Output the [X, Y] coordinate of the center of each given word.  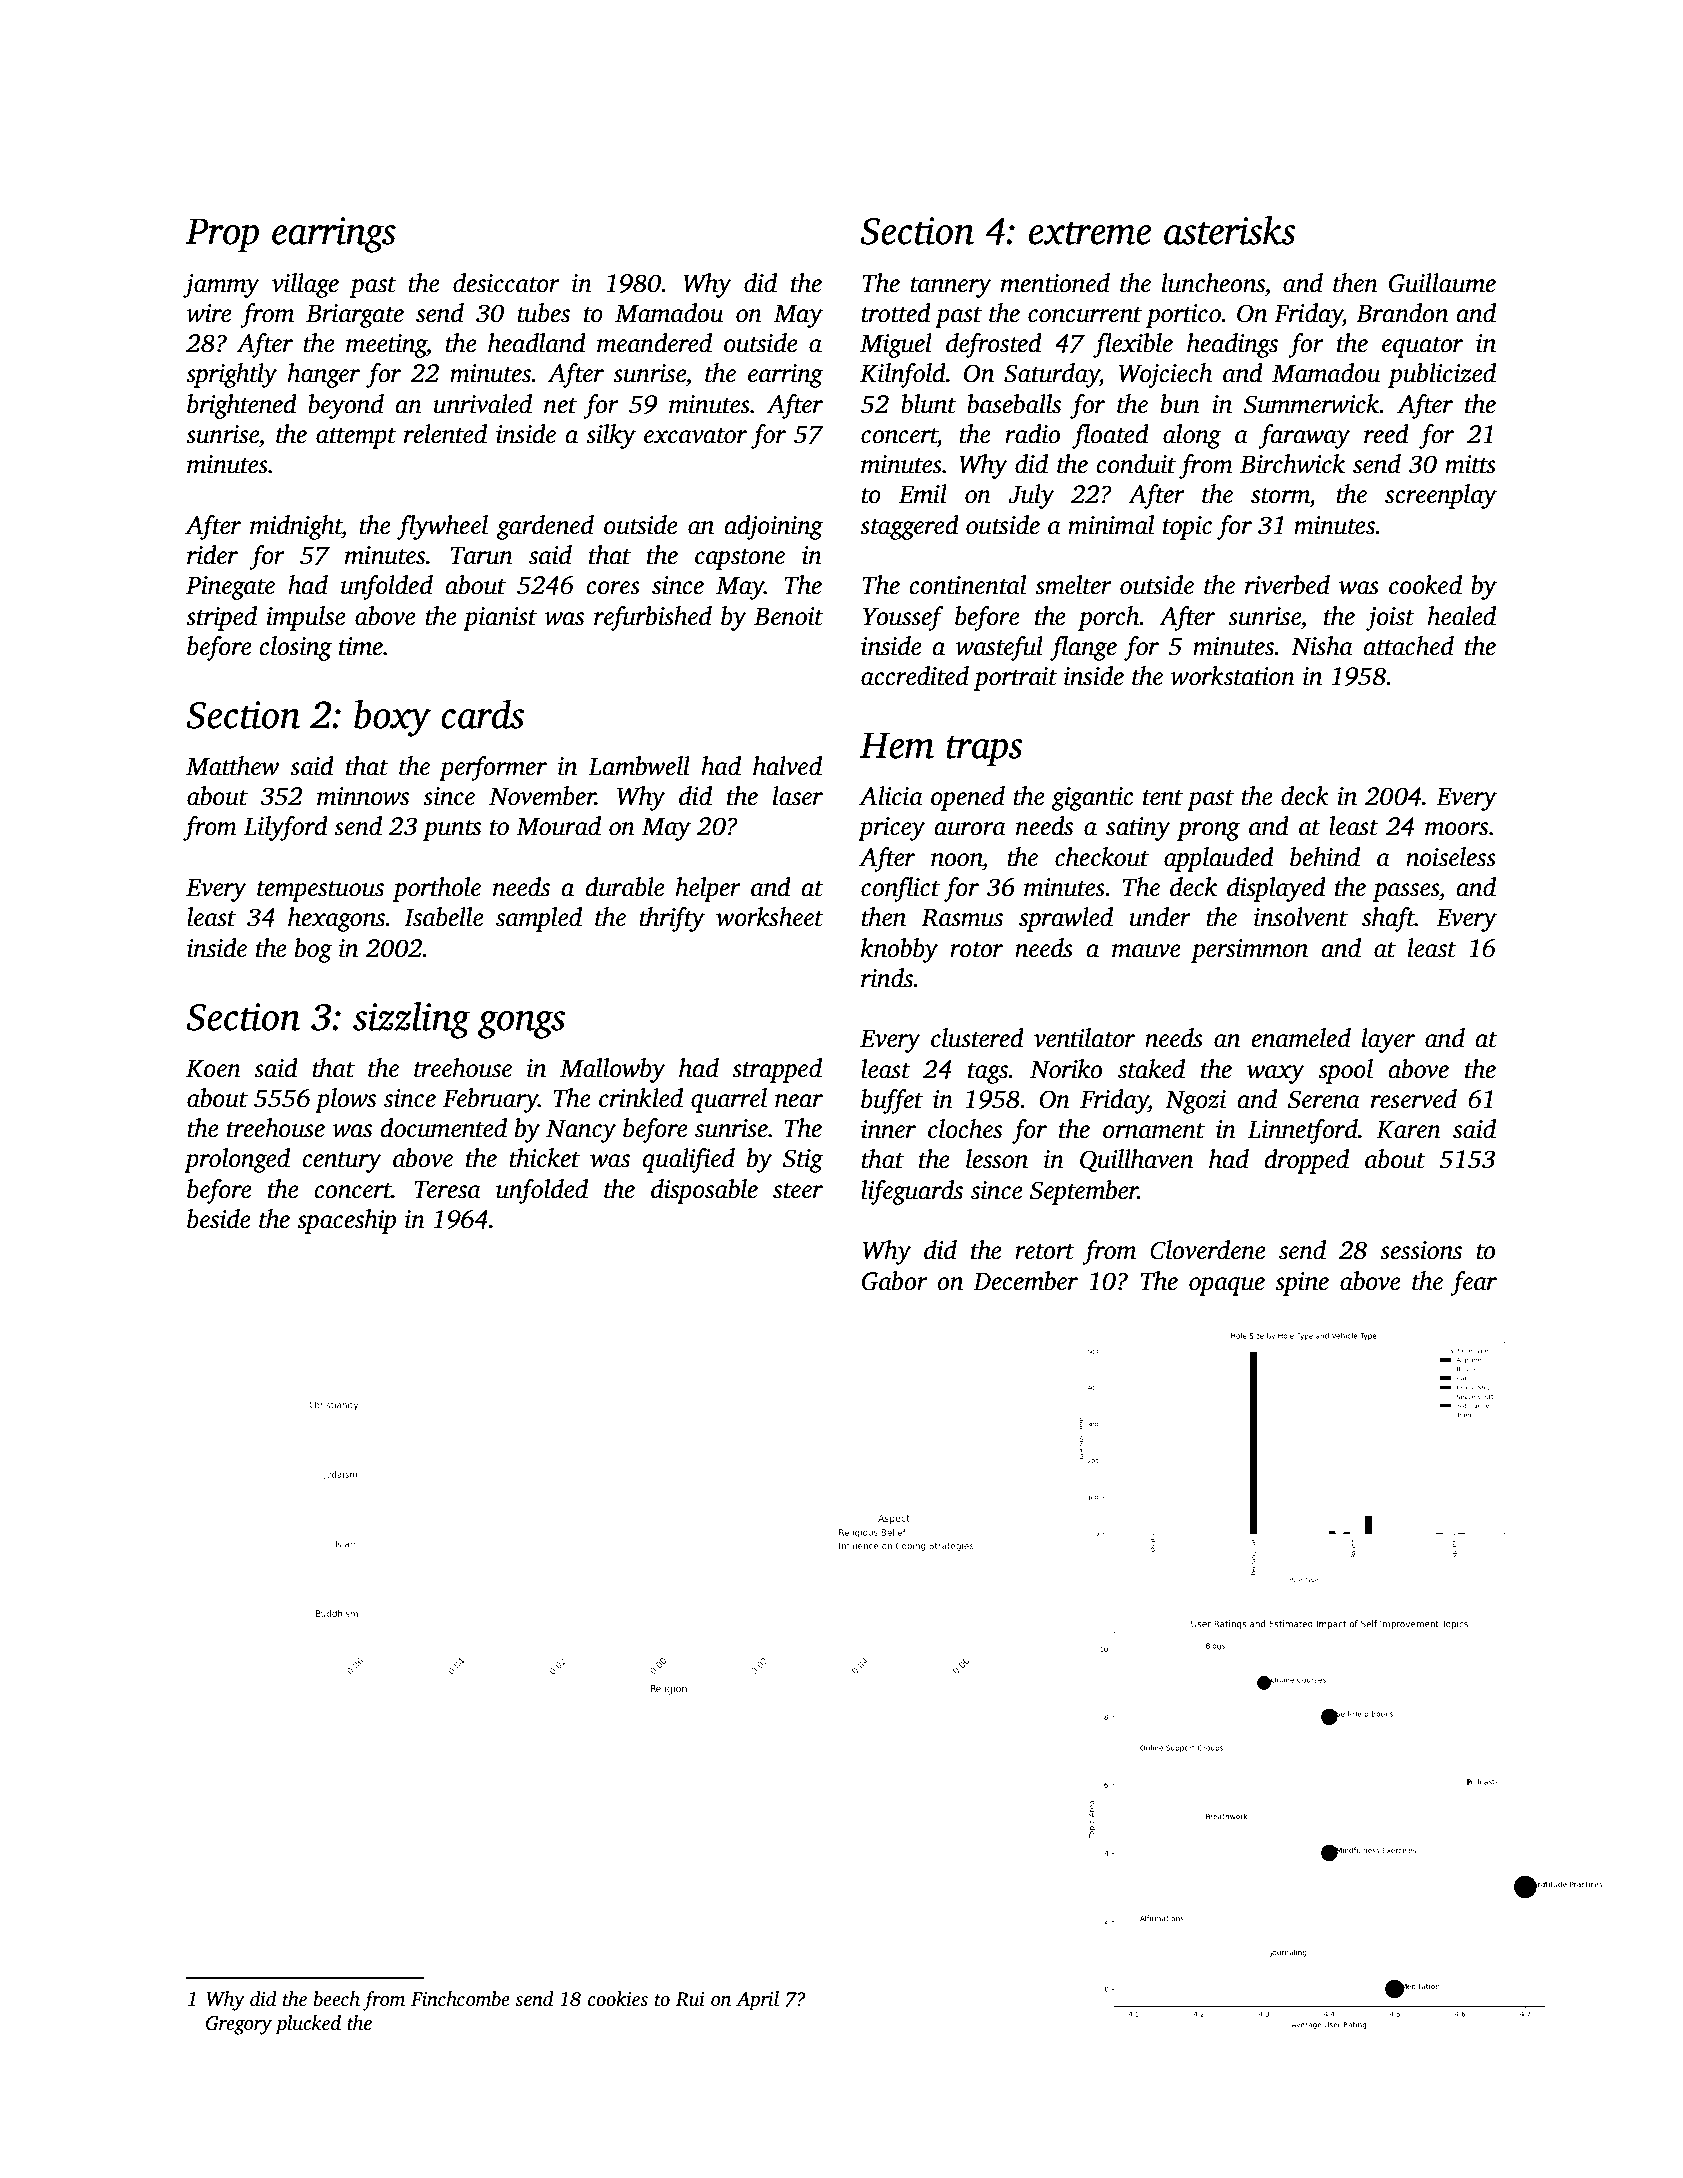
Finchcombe [460, 1999]
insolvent [1301, 917]
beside [219, 1219]
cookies [618, 1999]
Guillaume [1442, 283]
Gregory [239, 2025]
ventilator [1084, 1038]
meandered [654, 343]
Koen [213, 1069]
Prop [222, 235]
